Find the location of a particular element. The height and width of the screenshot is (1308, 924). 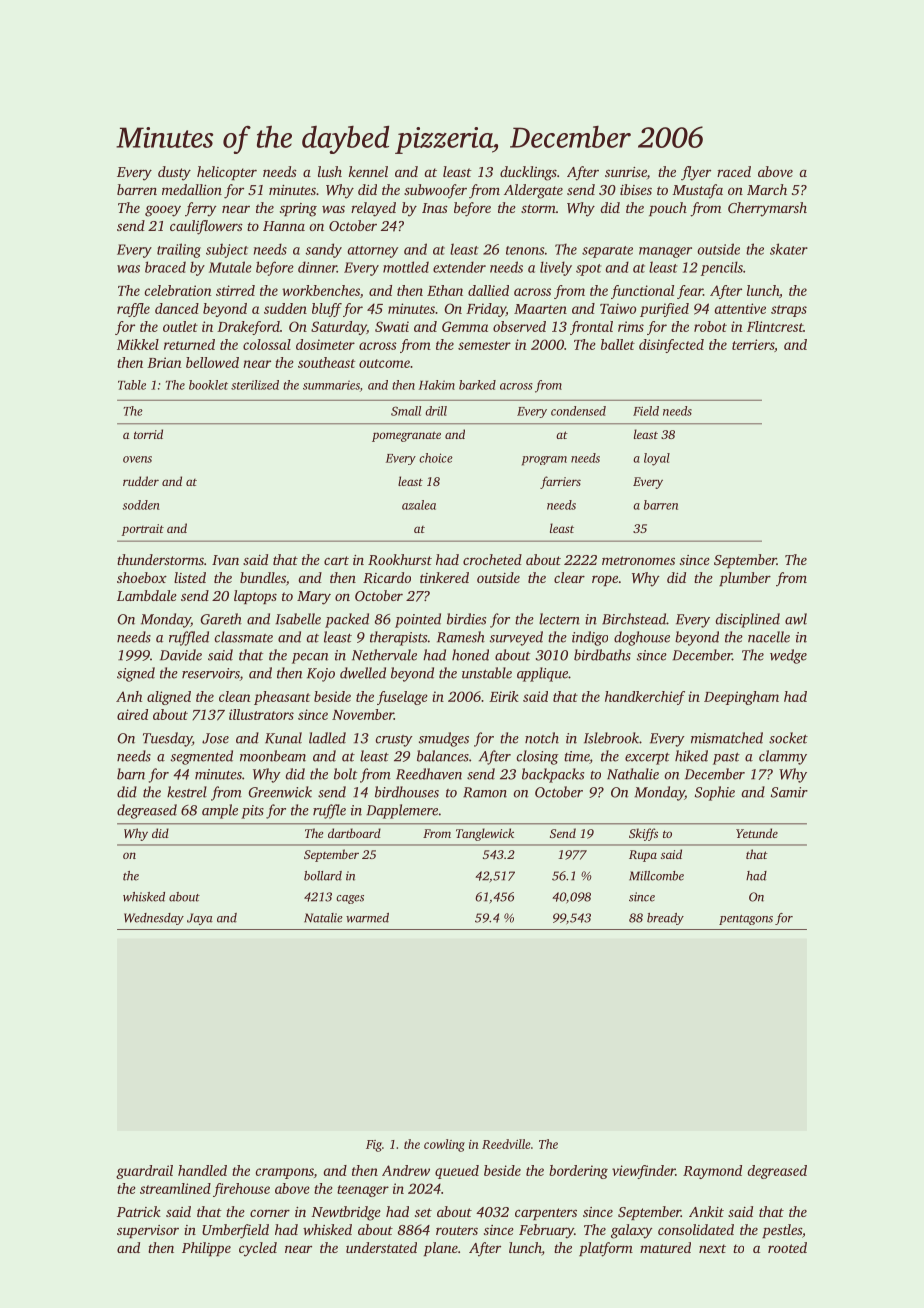

celebration is located at coordinates (178, 290).
